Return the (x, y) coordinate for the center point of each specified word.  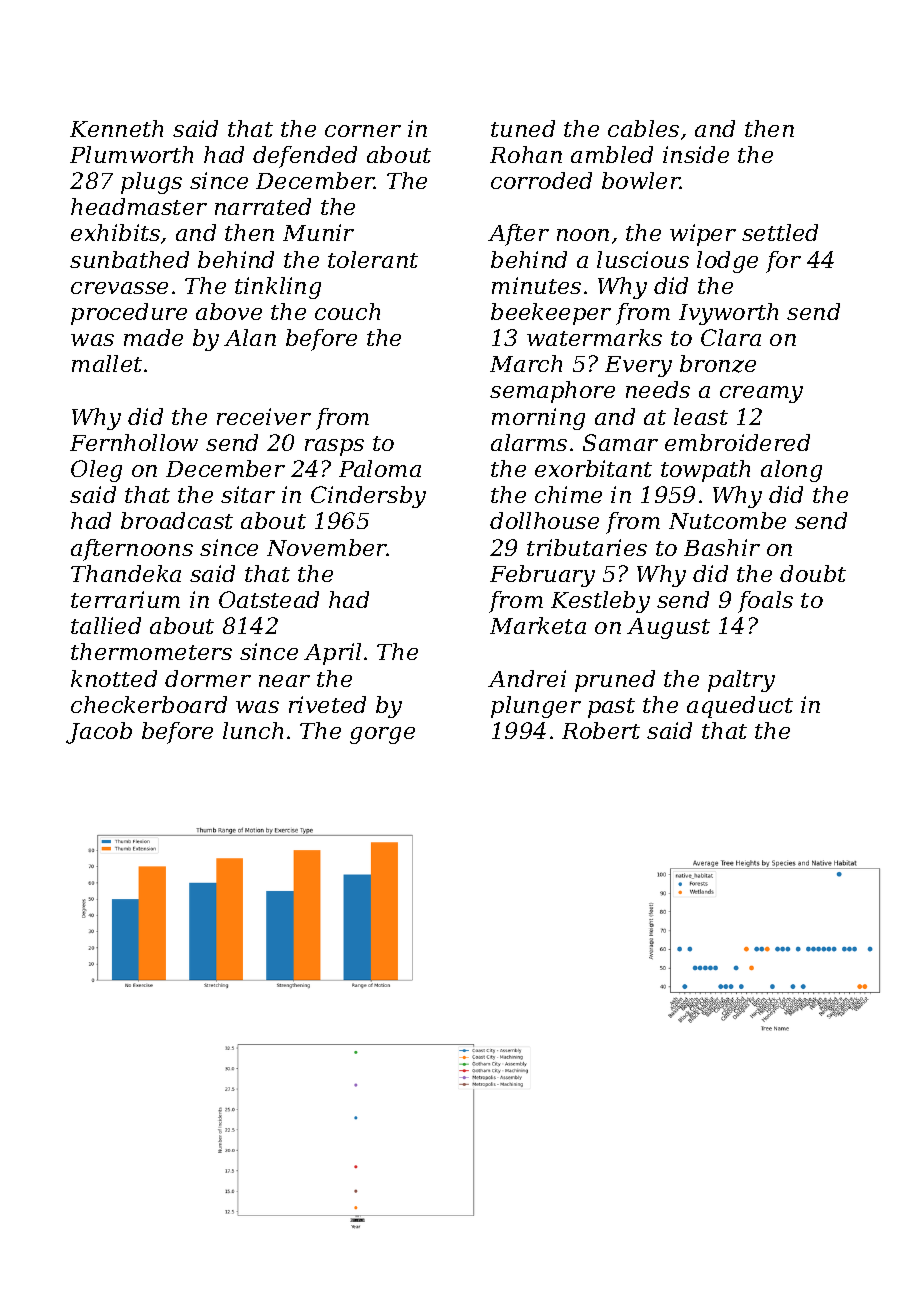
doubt (813, 573)
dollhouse (544, 520)
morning (538, 419)
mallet (107, 363)
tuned (523, 128)
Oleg (96, 471)
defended (305, 157)
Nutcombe (727, 520)
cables (643, 128)
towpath (705, 471)
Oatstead (269, 599)
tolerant (373, 259)
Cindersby (368, 497)
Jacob (99, 733)
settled (780, 232)
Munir (318, 232)
